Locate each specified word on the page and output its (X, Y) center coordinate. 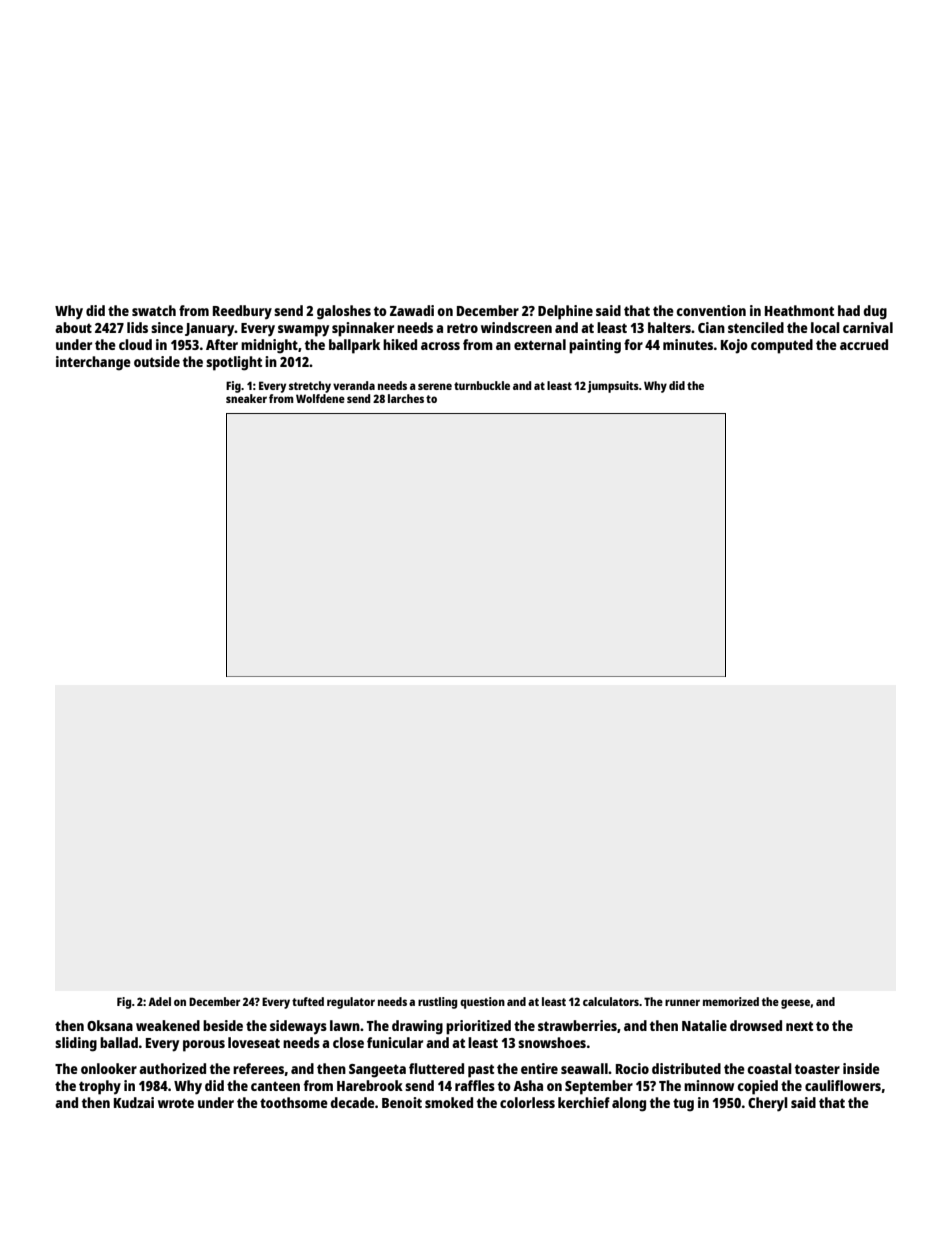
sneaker (246, 398)
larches (406, 398)
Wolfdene (320, 398)
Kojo (734, 346)
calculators (611, 1001)
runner (682, 1002)
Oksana (110, 1025)
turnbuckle (482, 385)
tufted (308, 1001)
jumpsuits (613, 387)
